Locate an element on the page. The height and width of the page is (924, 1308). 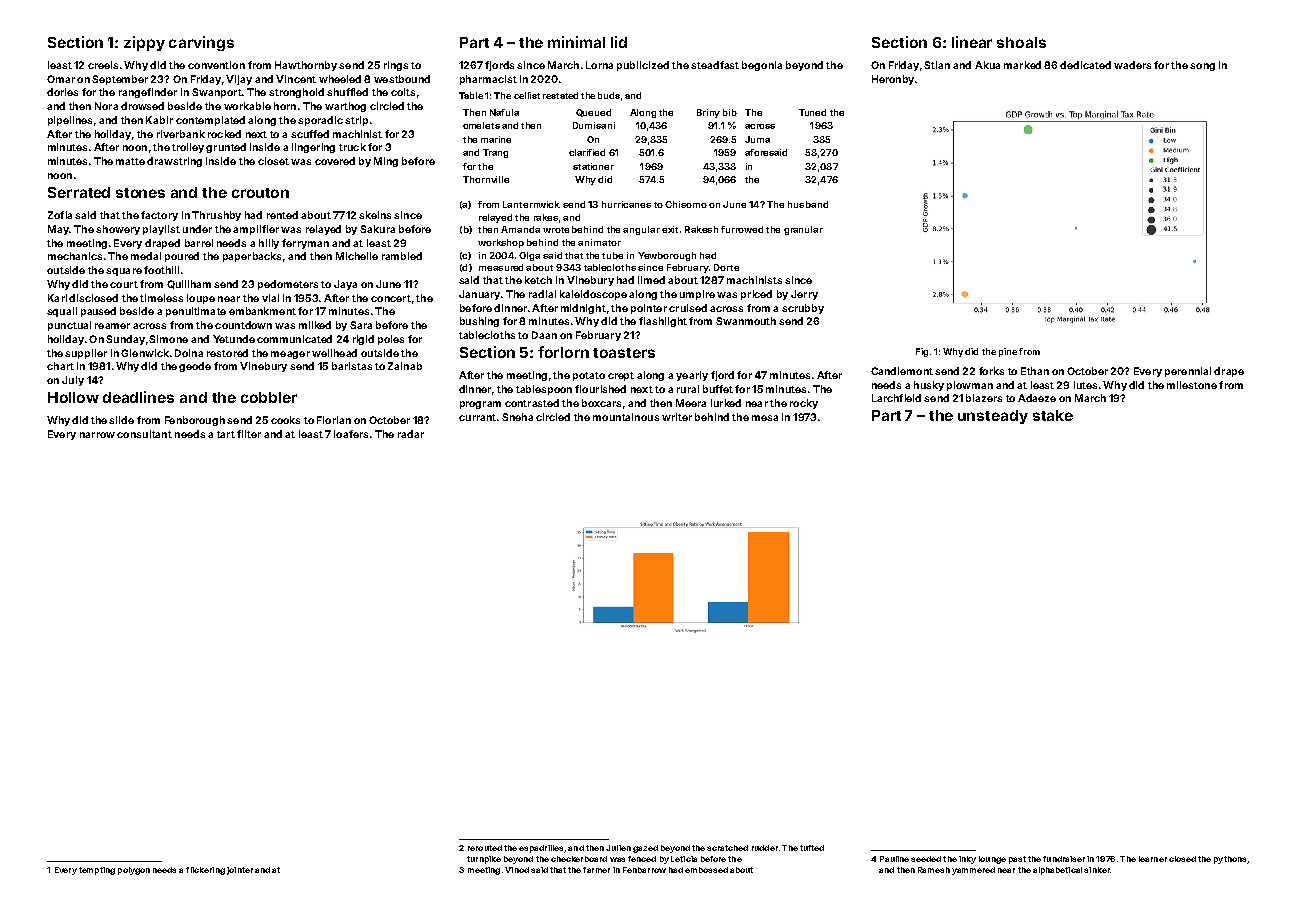
dedicated is located at coordinates (1085, 65).
